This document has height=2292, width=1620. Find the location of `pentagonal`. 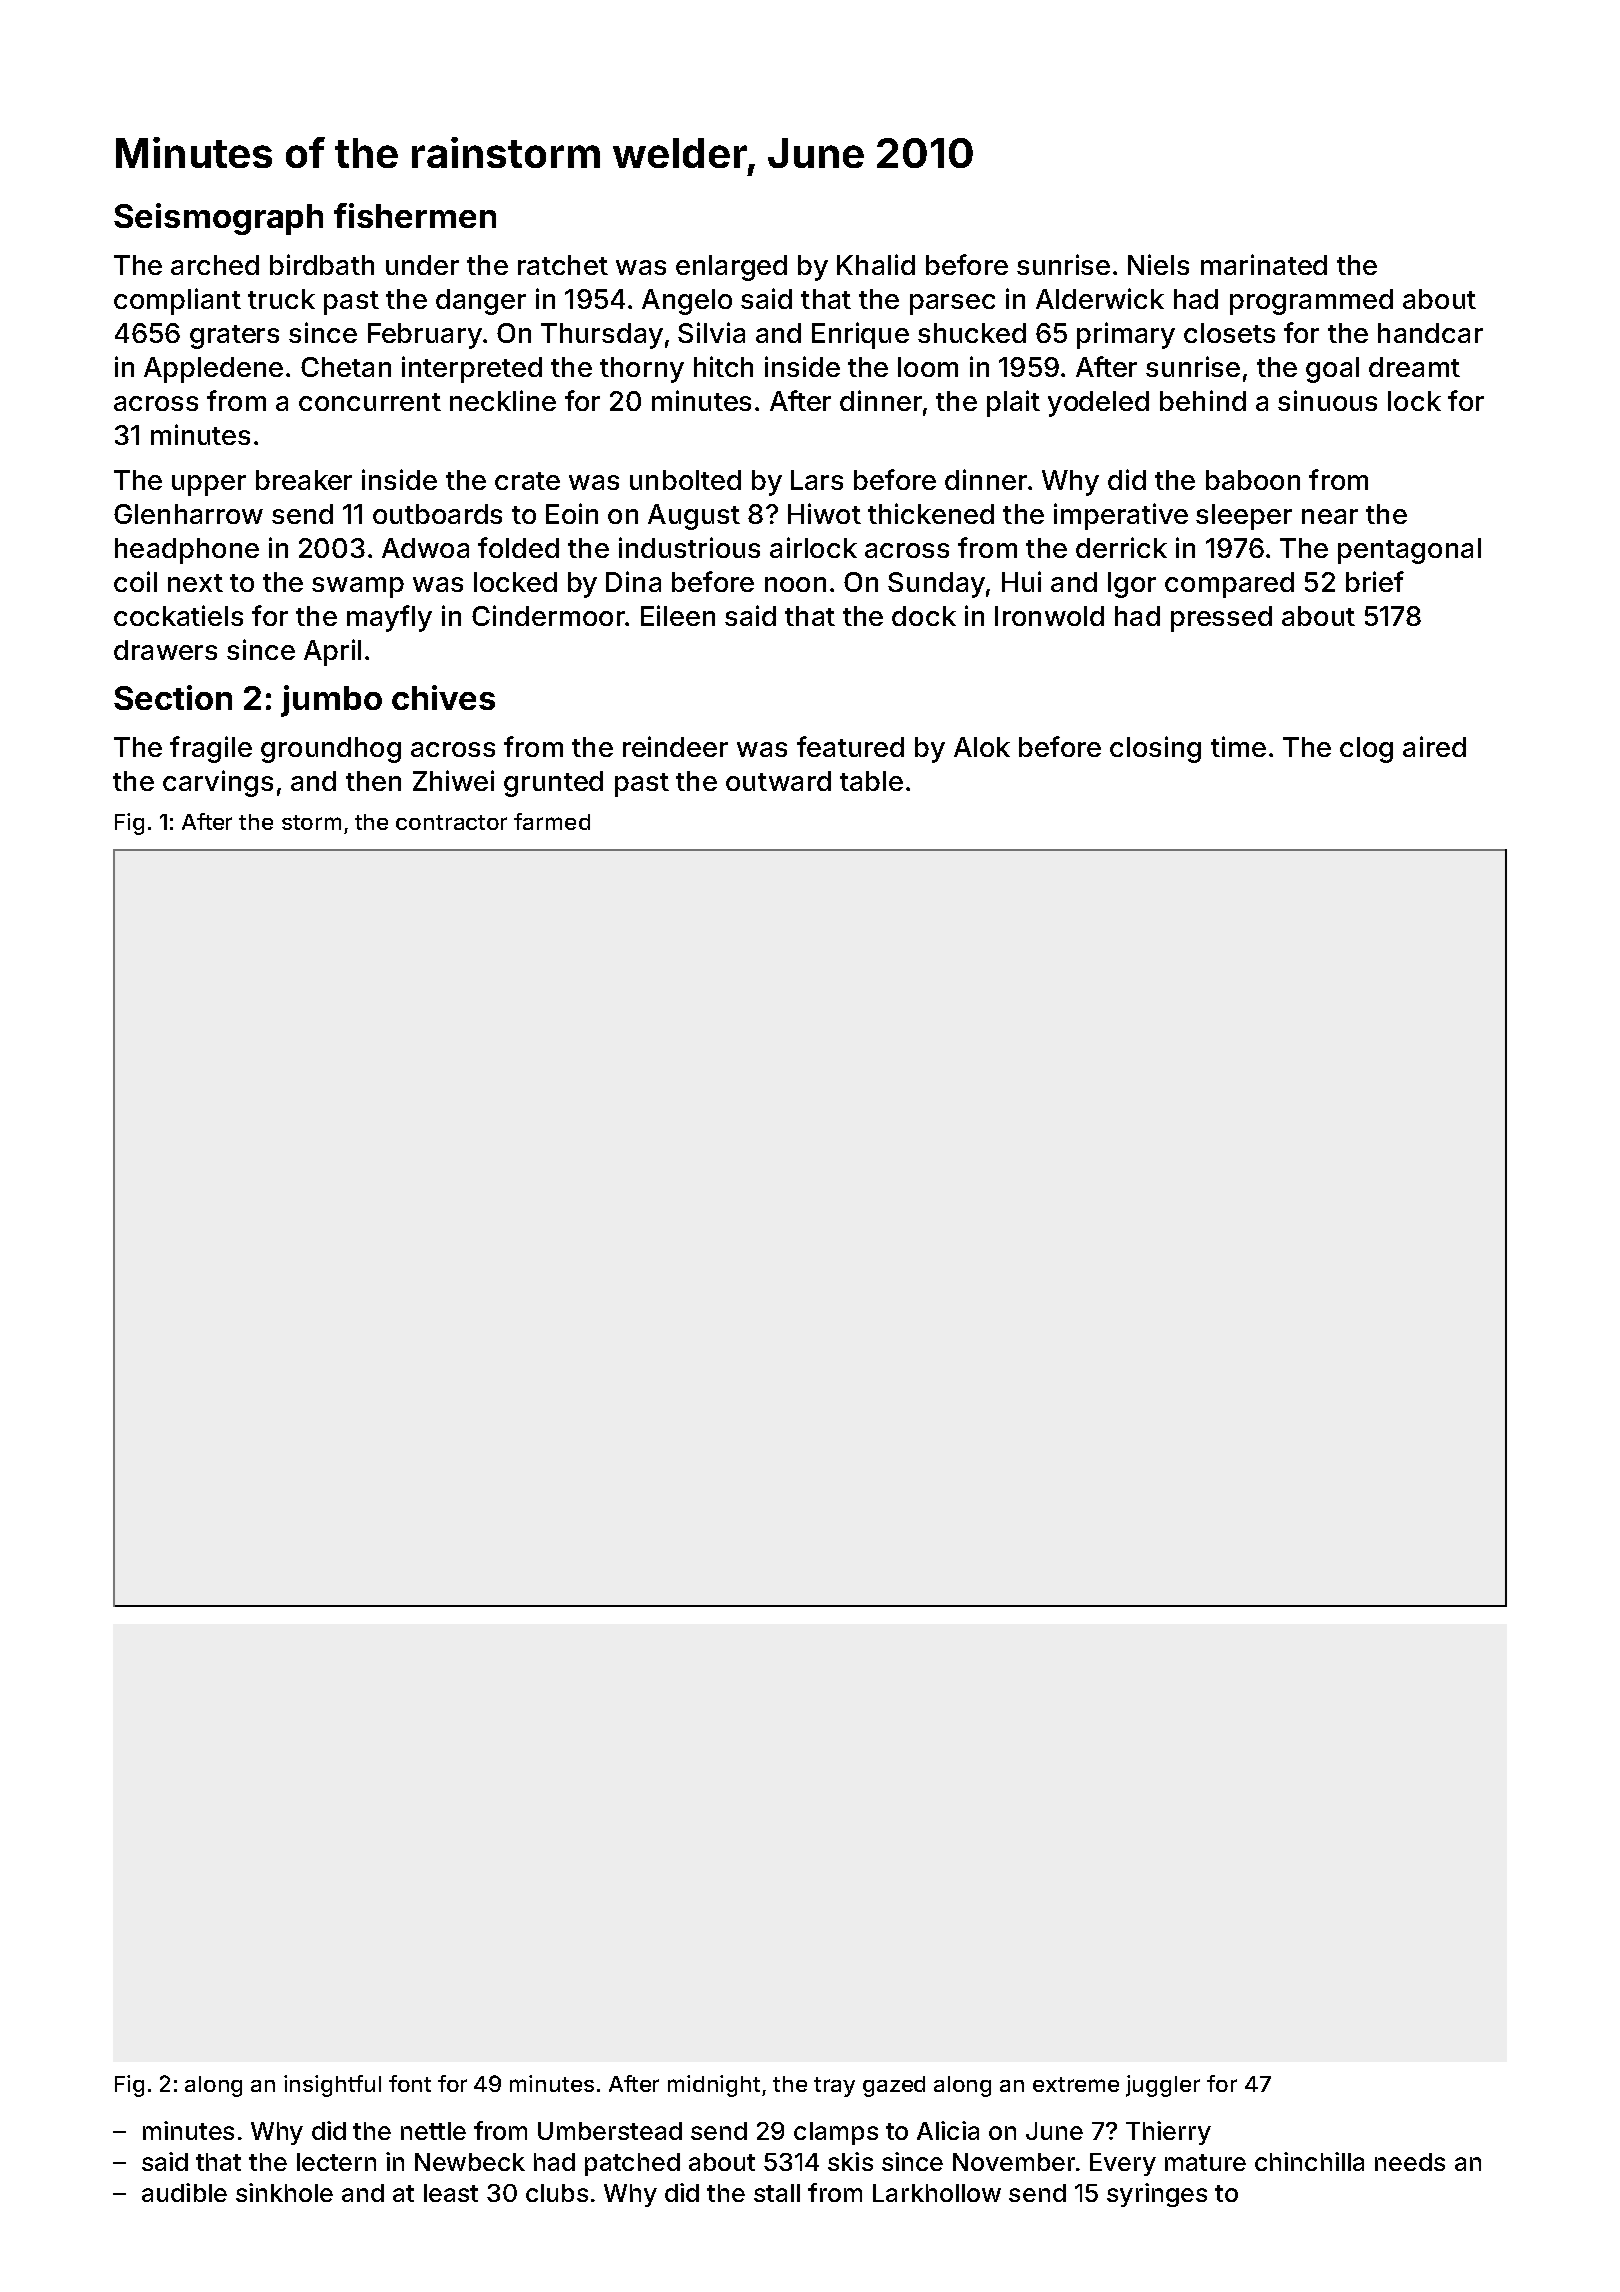

pentagonal is located at coordinates (1409, 551).
